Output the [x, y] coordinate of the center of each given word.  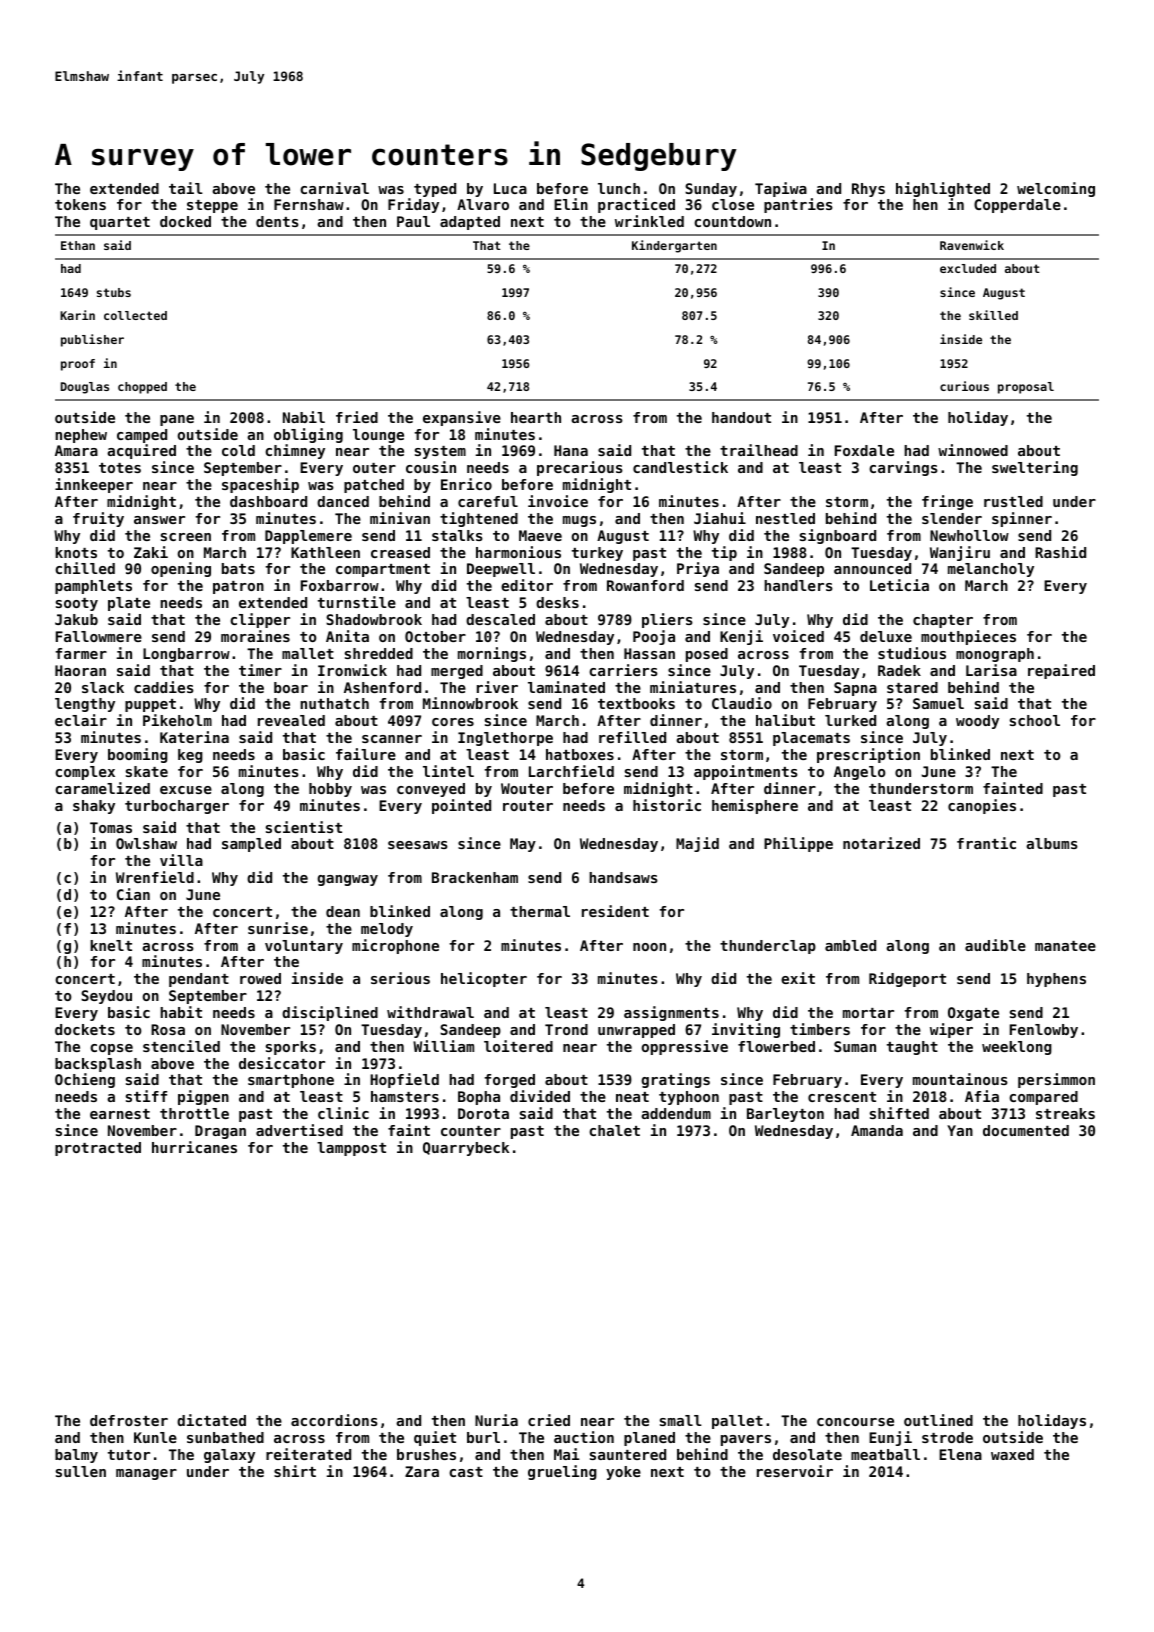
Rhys [868, 190]
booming [138, 755]
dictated [211, 1420]
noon [649, 947]
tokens [80, 204]
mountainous [960, 1079]
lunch [619, 188]
